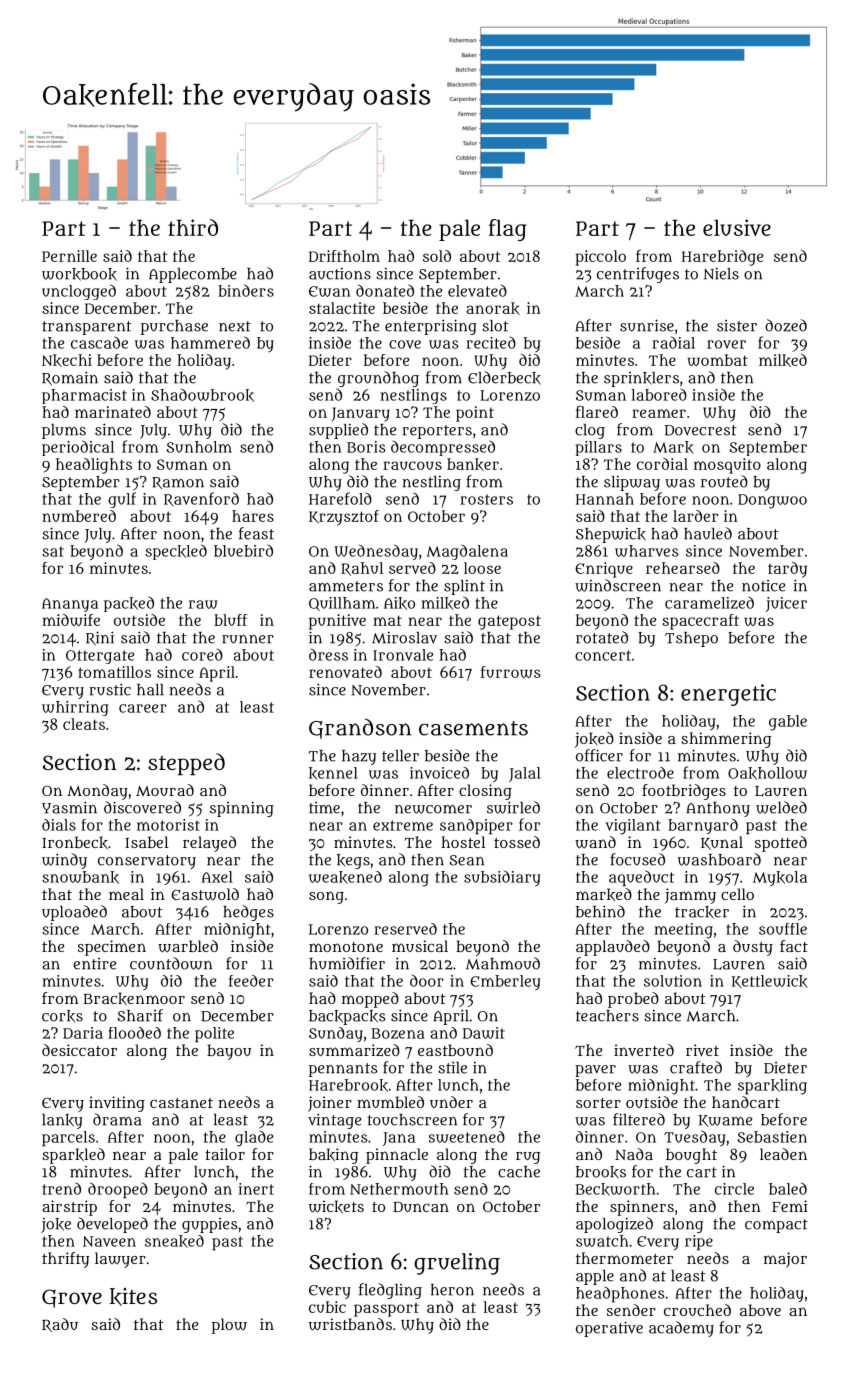  What do you see at coordinates (691, 639) in the screenshot?
I see `Tshepo` at bounding box center [691, 639].
